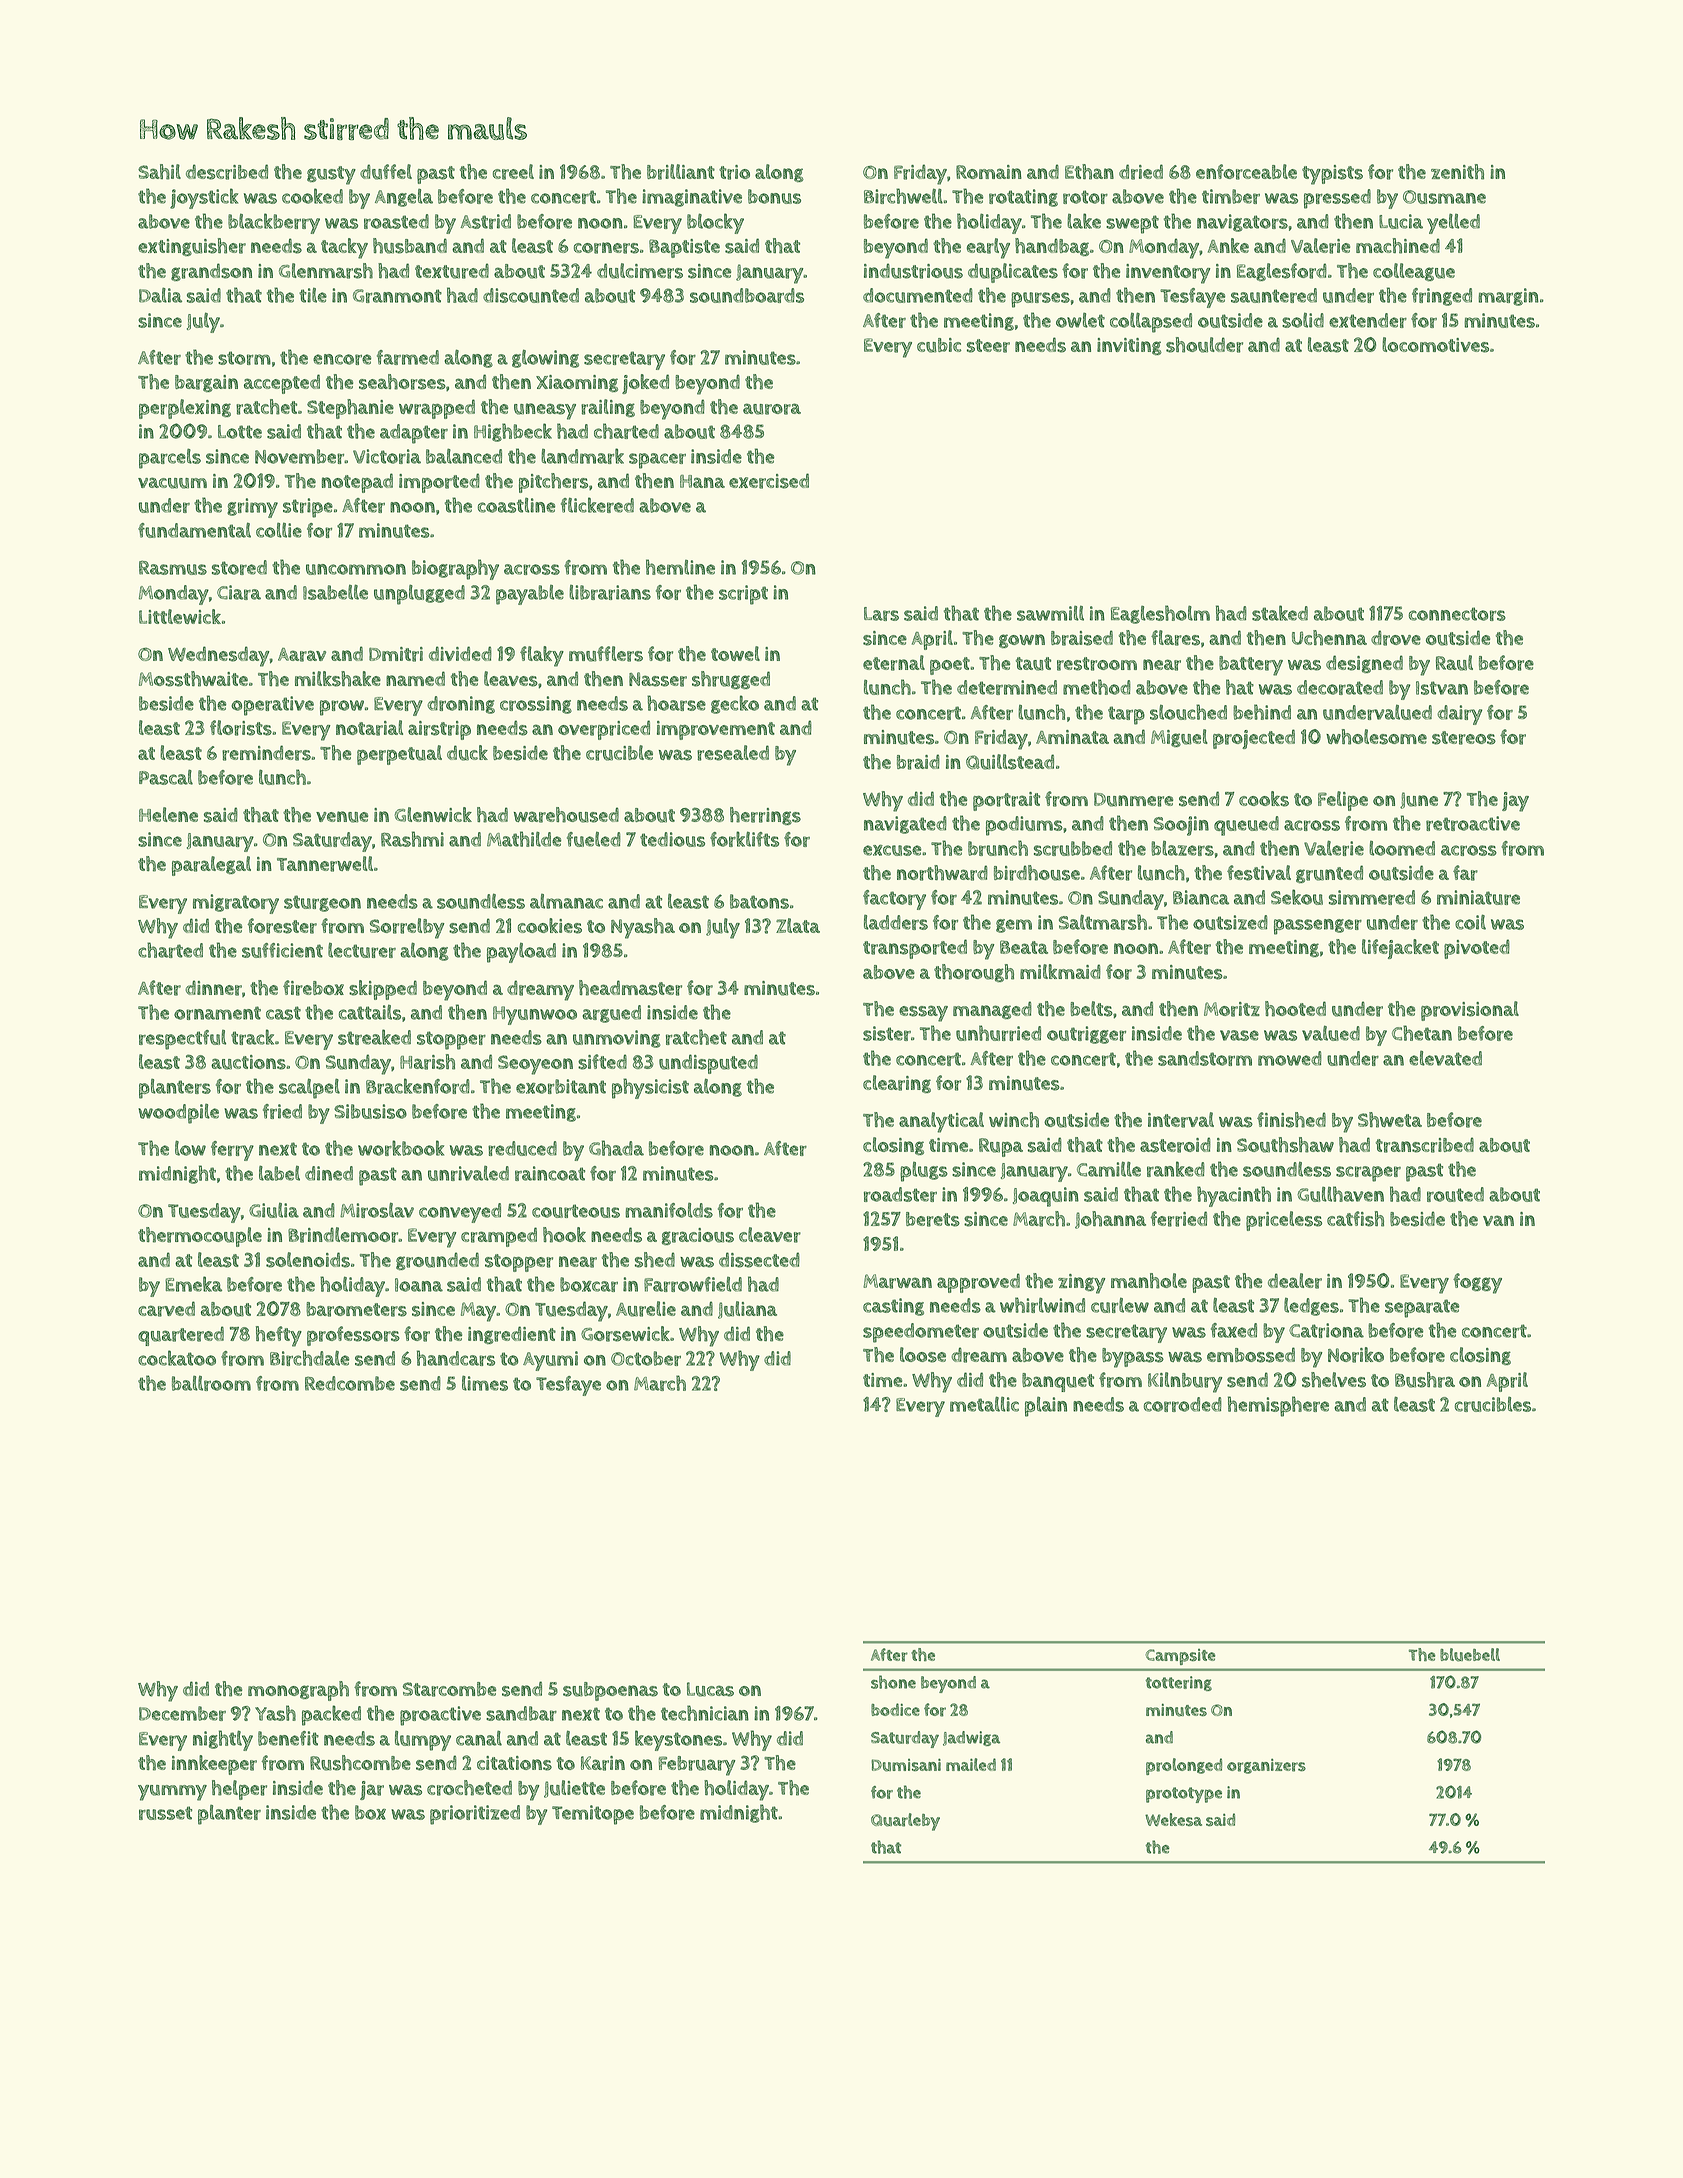 This screenshot has height=2178, width=1683. What do you see at coordinates (449, 1689) in the screenshot?
I see `Starcombe` at bounding box center [449, 1689].
